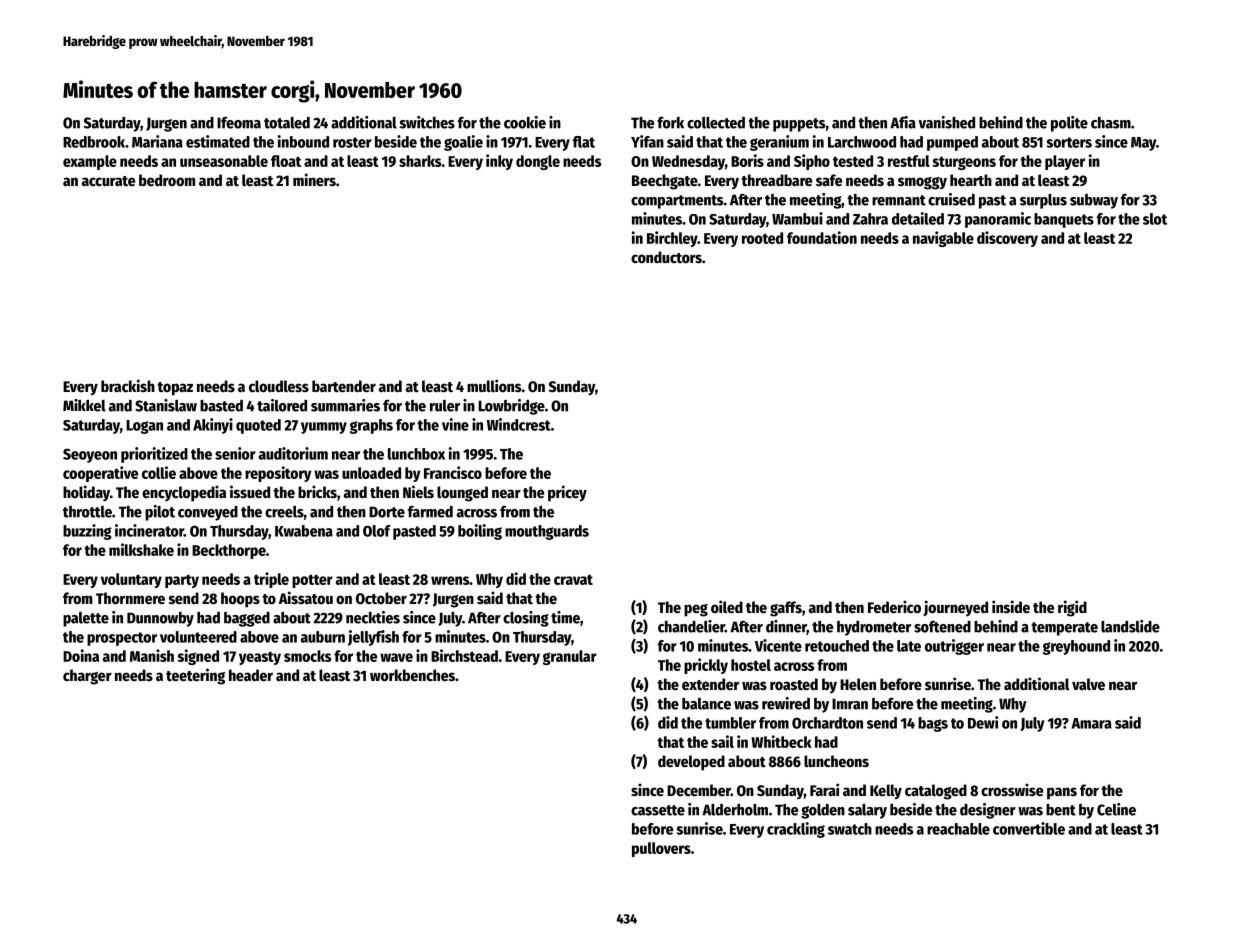 This screenshot has width=1233, height=952. What do you see at coordinates (1011, 606) in the screenshot?
I see `inside` at bounding box center [1011, 606].
